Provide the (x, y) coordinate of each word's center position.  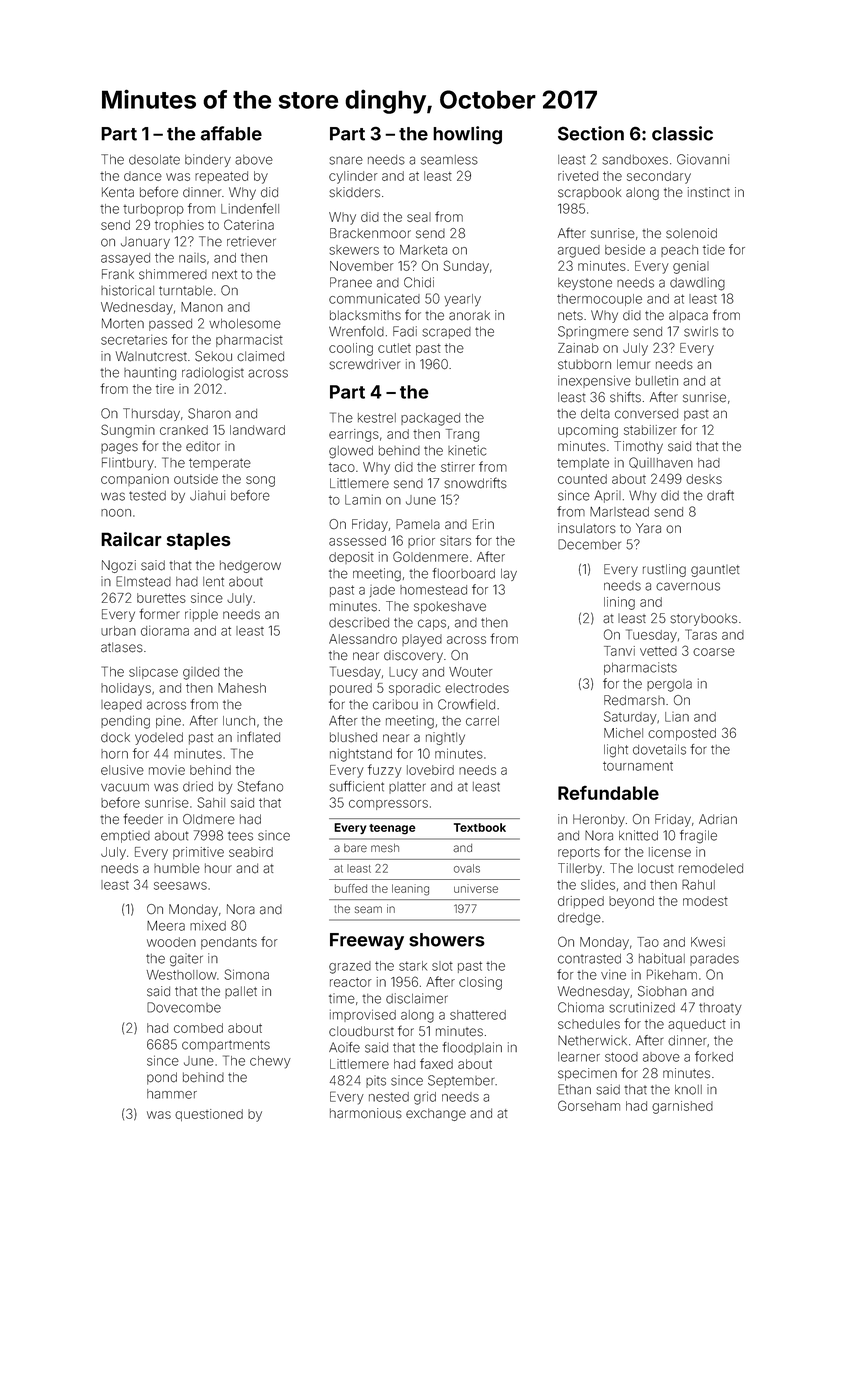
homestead (433, 590)
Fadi (405, 331)
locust (656, 868)
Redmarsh (634, 700)
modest (705, 901)
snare (346, 160)
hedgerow (250, 566)
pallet (241, 992)
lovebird (430, 770)
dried (198, 786)
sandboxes (635, 160)
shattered (478, 1015)
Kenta (118, 192)
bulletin (657, 380)
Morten (123, 323)
